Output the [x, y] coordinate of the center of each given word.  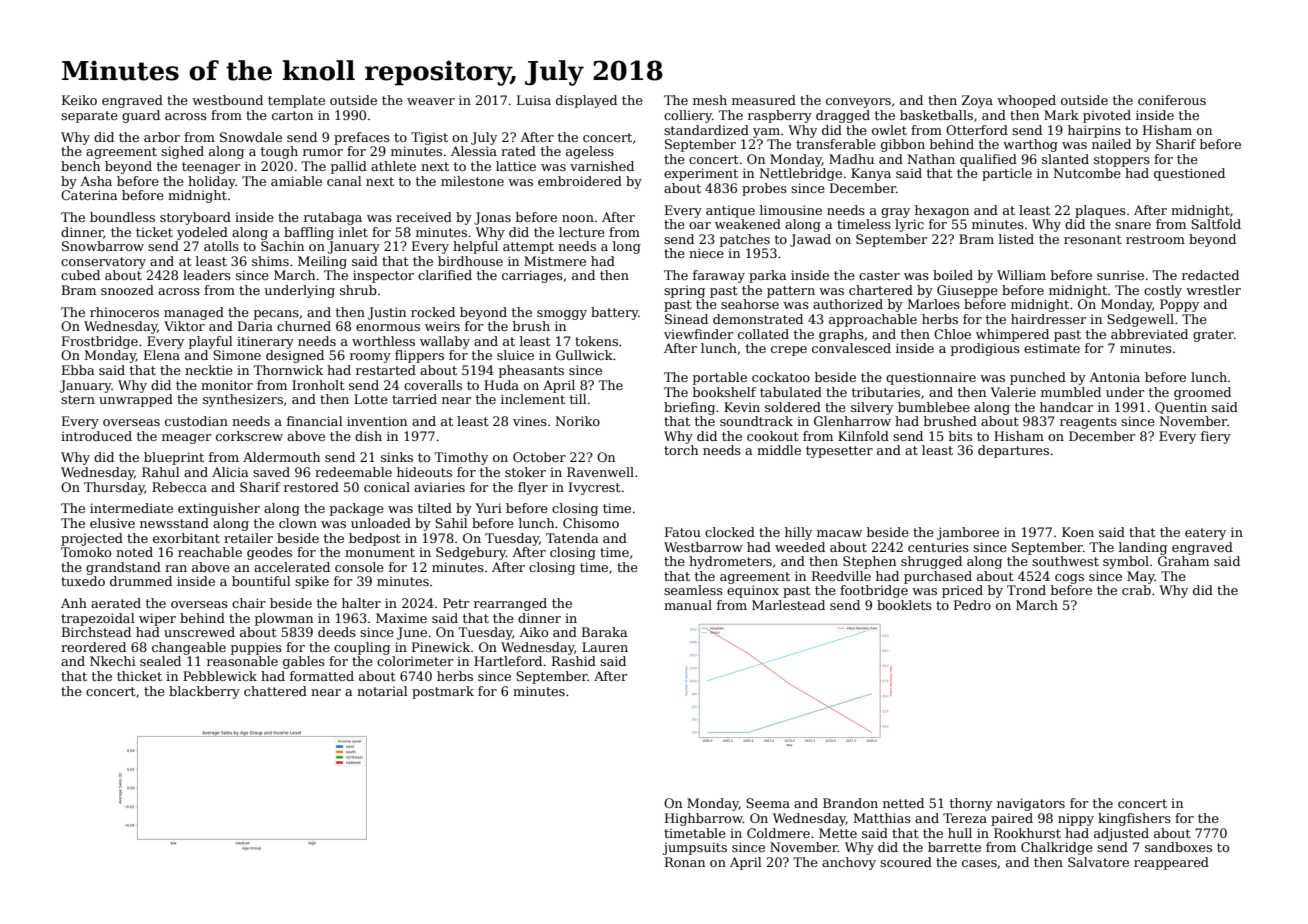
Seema [768, 803]
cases [979, 863]
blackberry [204, 692]
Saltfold [1216, 224]
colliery [688, 116]
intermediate [131, 508]
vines [530, 421]
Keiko [79, 100]
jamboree [968, 533]
